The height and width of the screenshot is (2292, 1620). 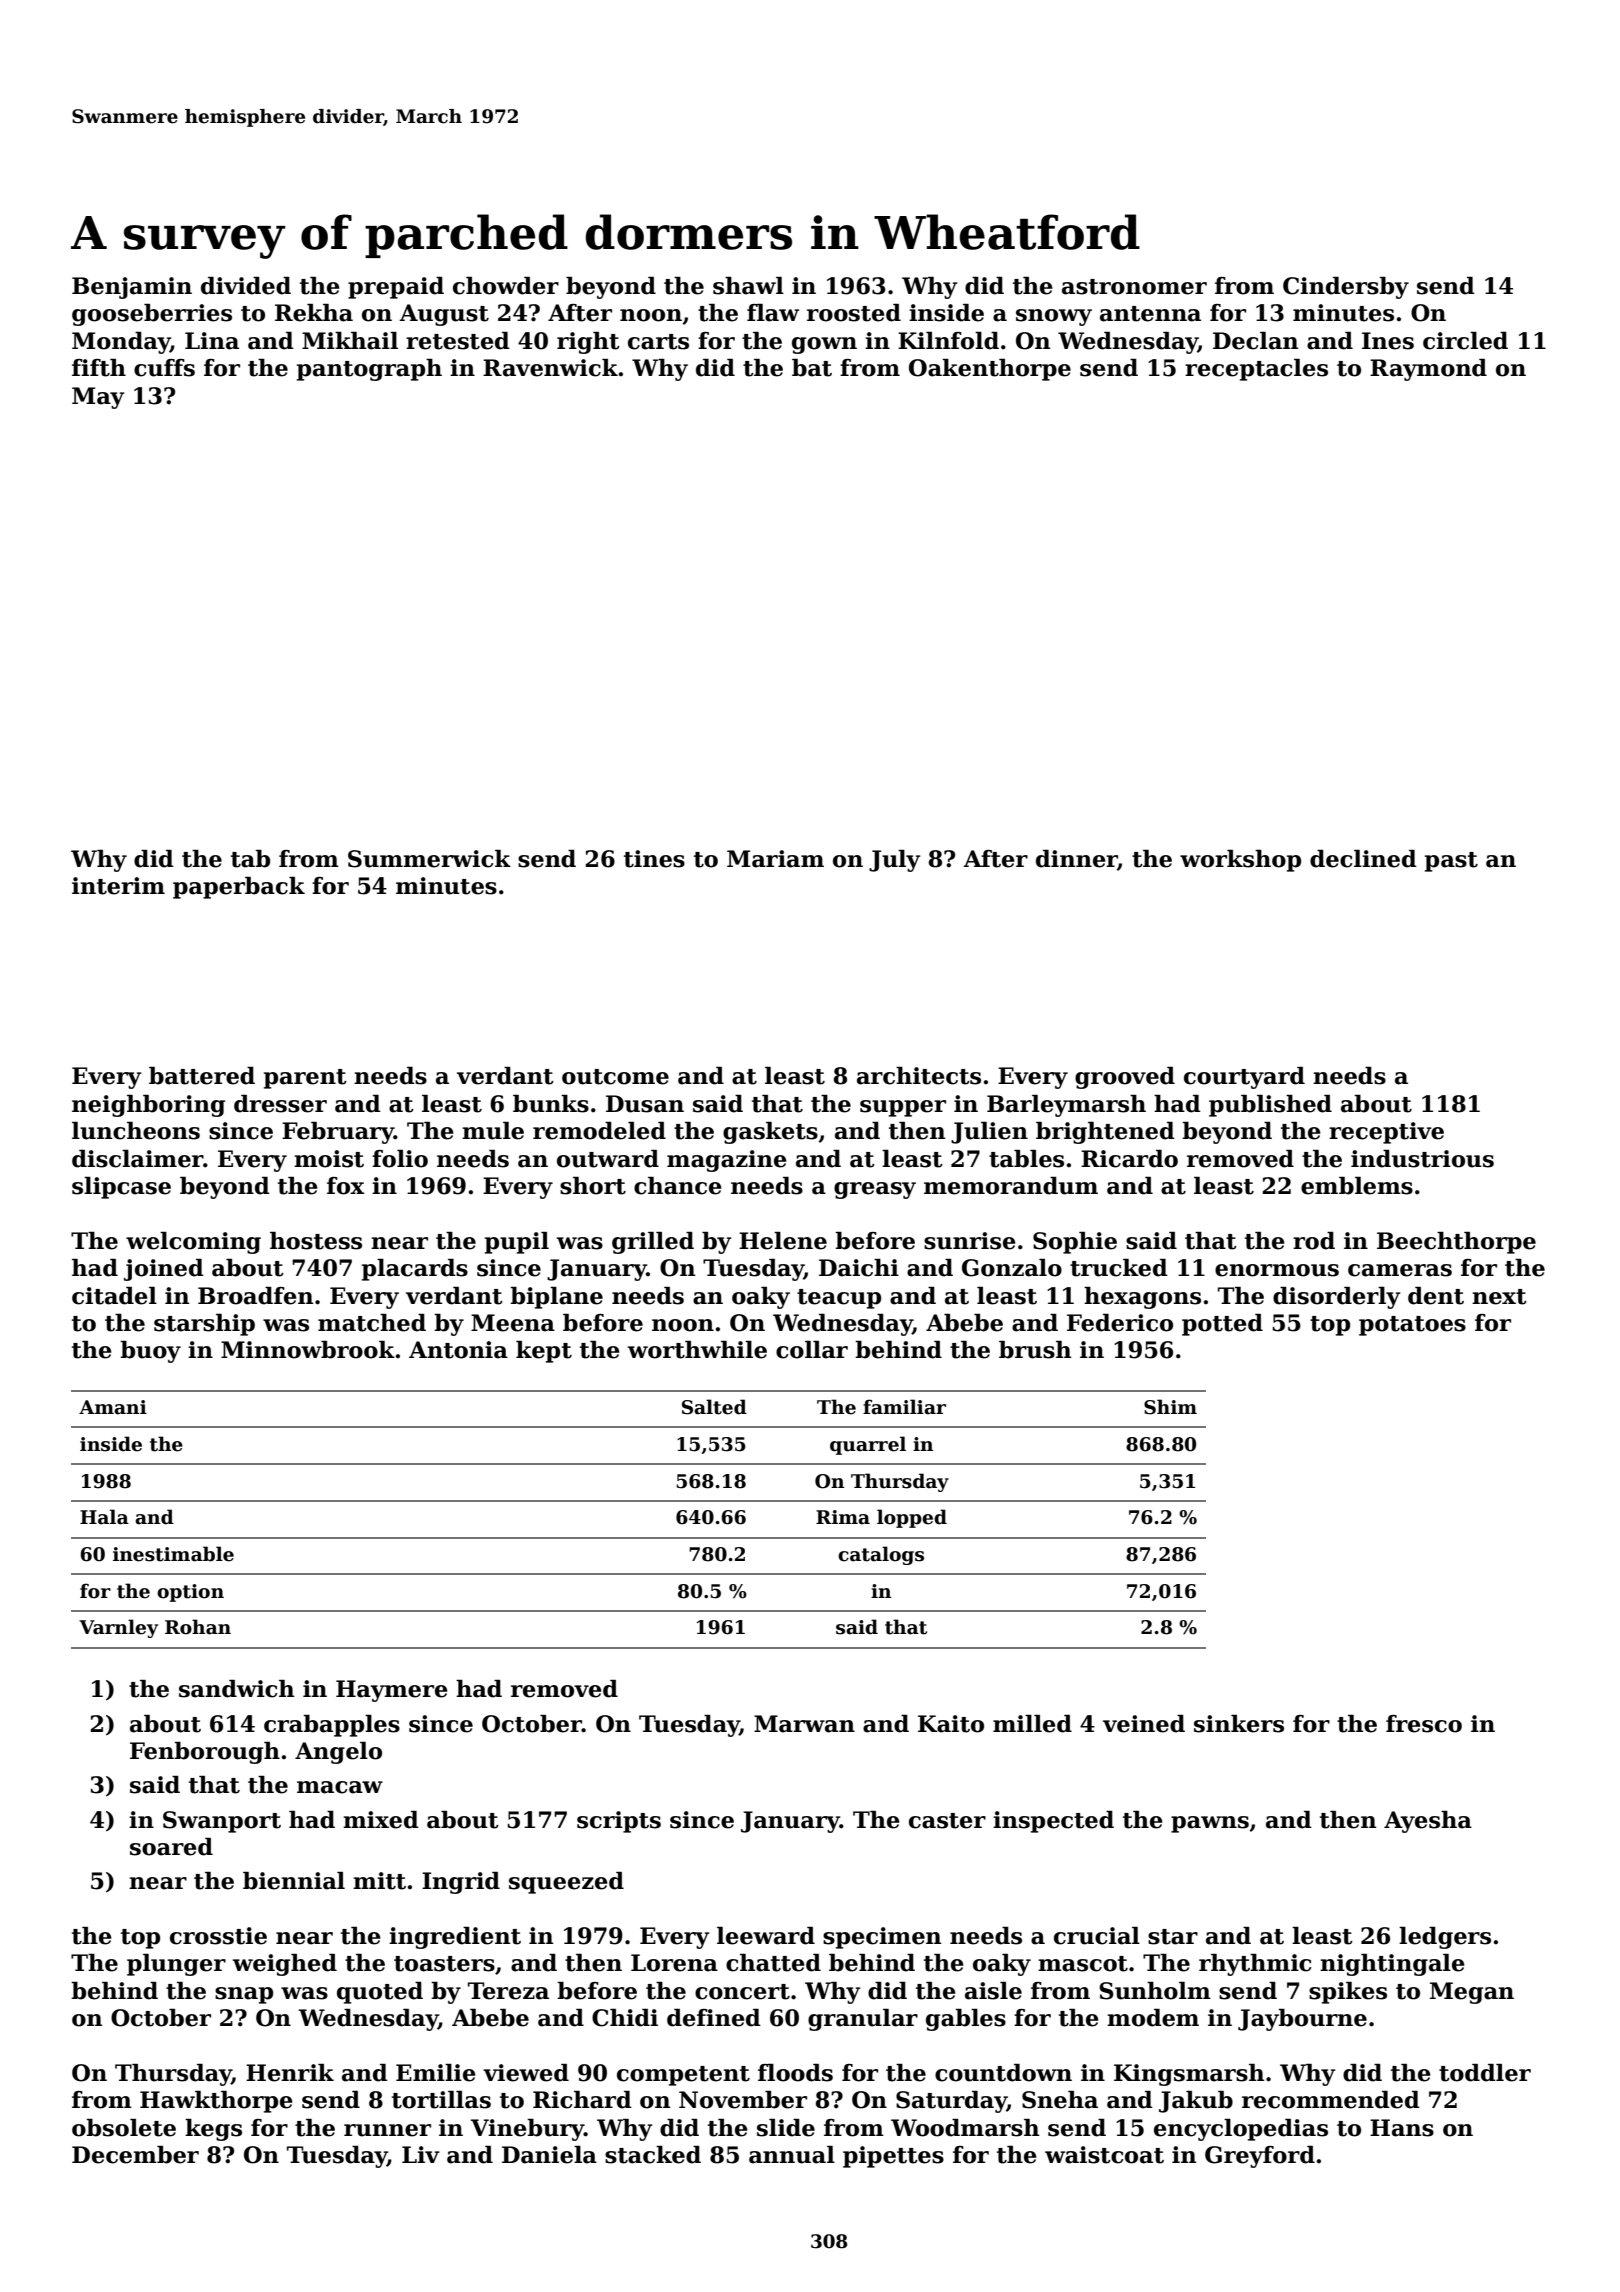 I want to click on workshop, so click(x=1240, y=861).
